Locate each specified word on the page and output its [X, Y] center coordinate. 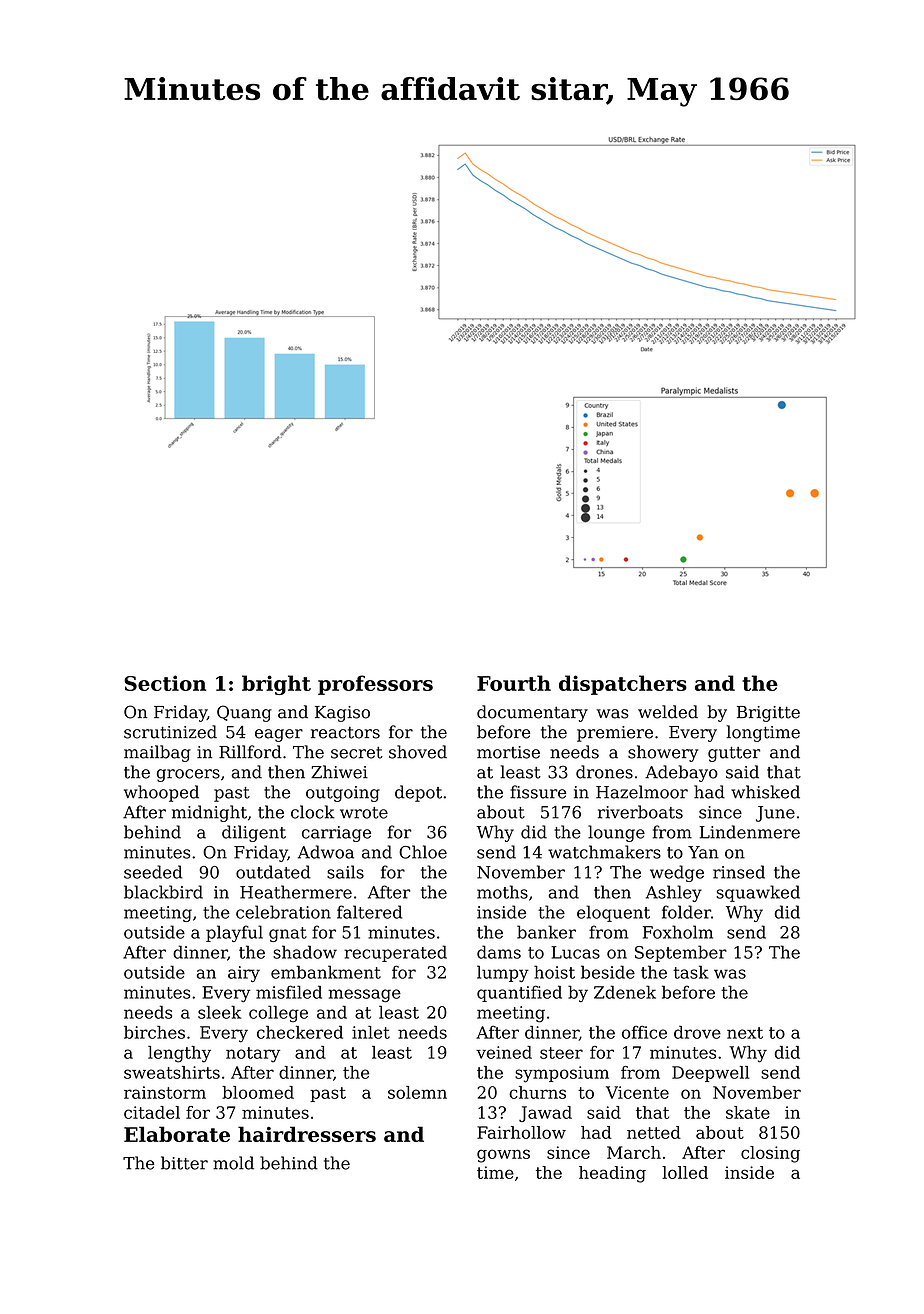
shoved [418, 752]
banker [546, 932]
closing [770, 1154]
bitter [184, 1163]
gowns [503, 1156]
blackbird [163, 892]
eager [279, 735]
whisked [765, 792]
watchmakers [604, 852]
